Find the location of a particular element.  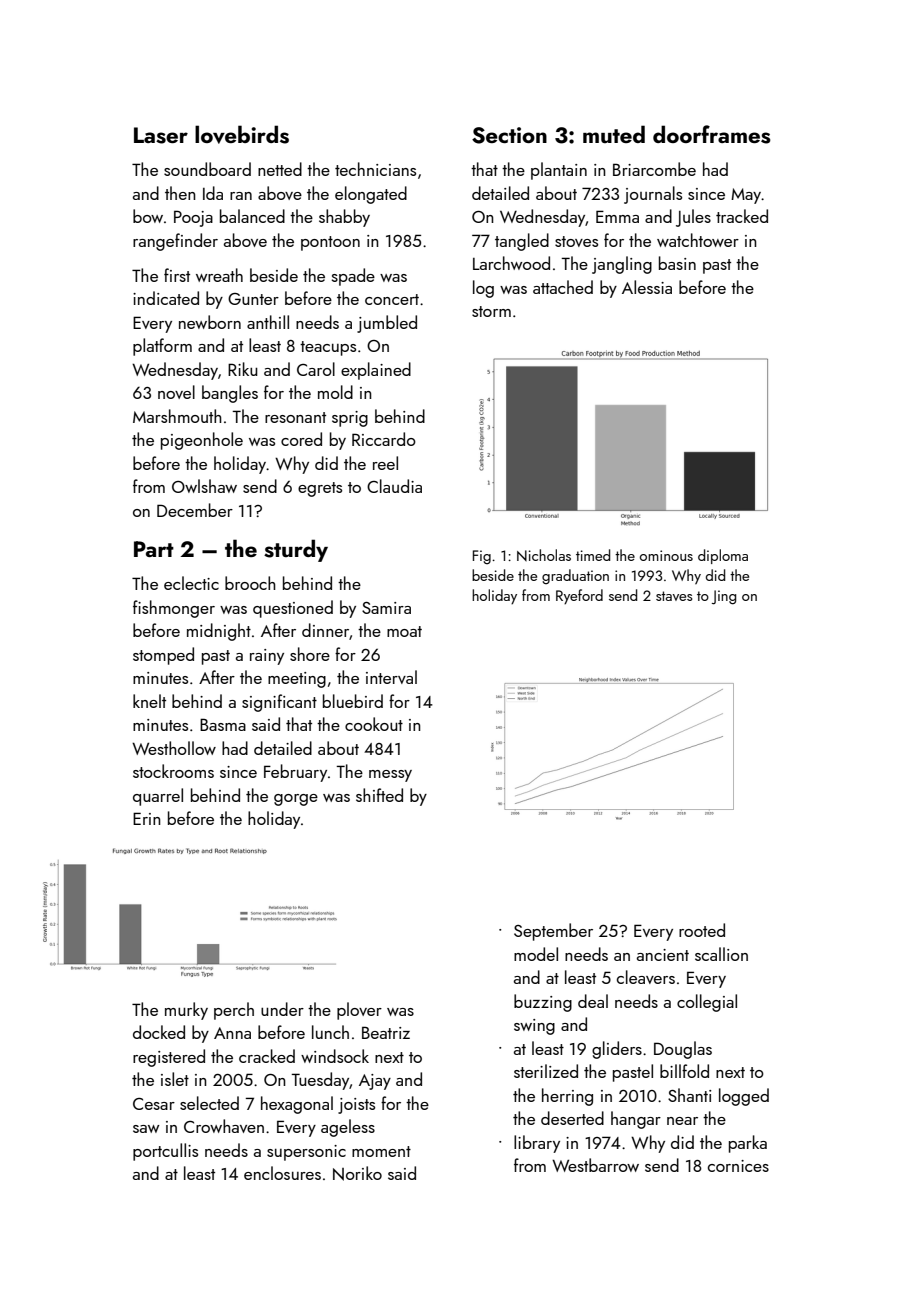

buzzing is located at coordinates (543, 1003).
